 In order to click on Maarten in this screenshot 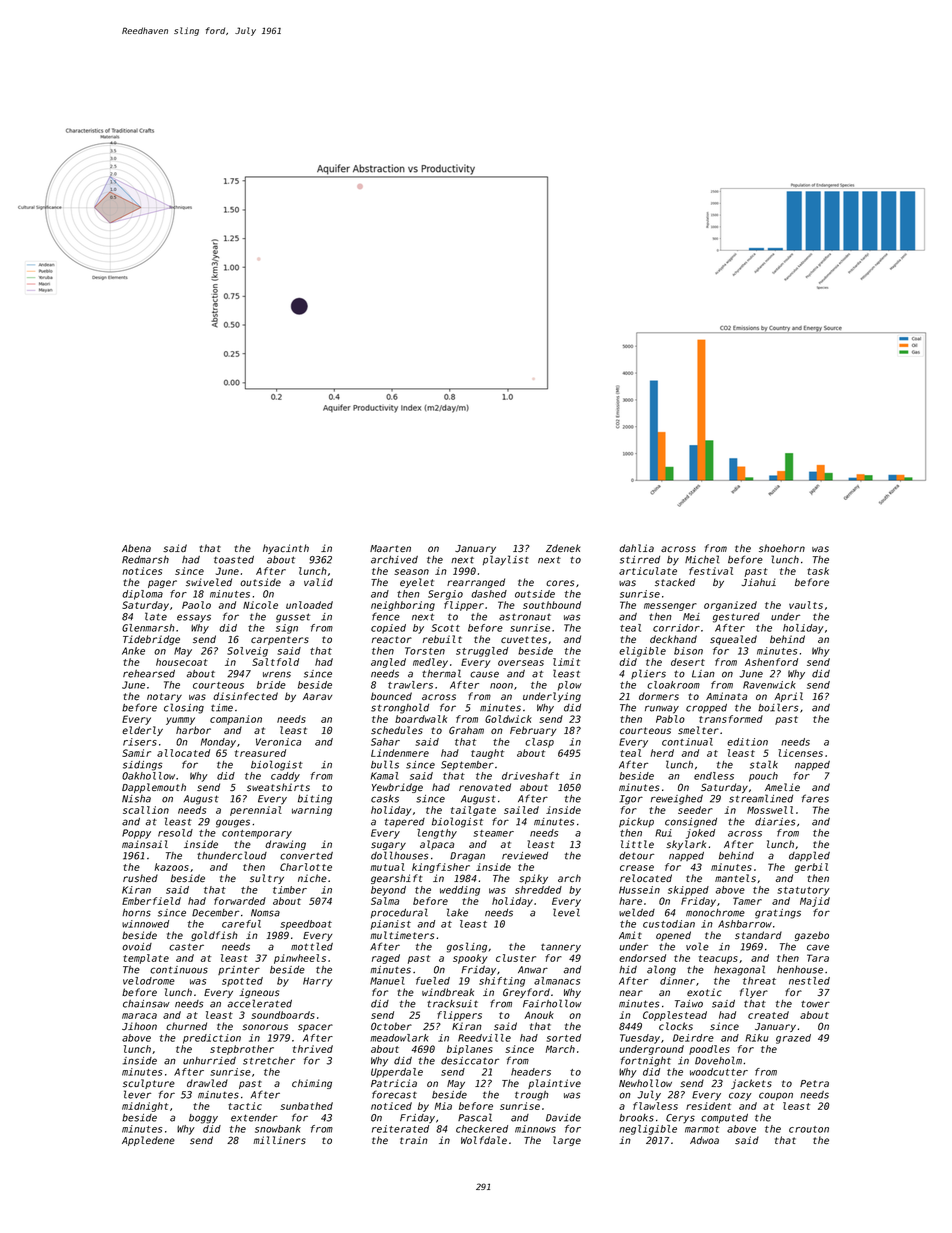, I will do `click(390, 549)`.
